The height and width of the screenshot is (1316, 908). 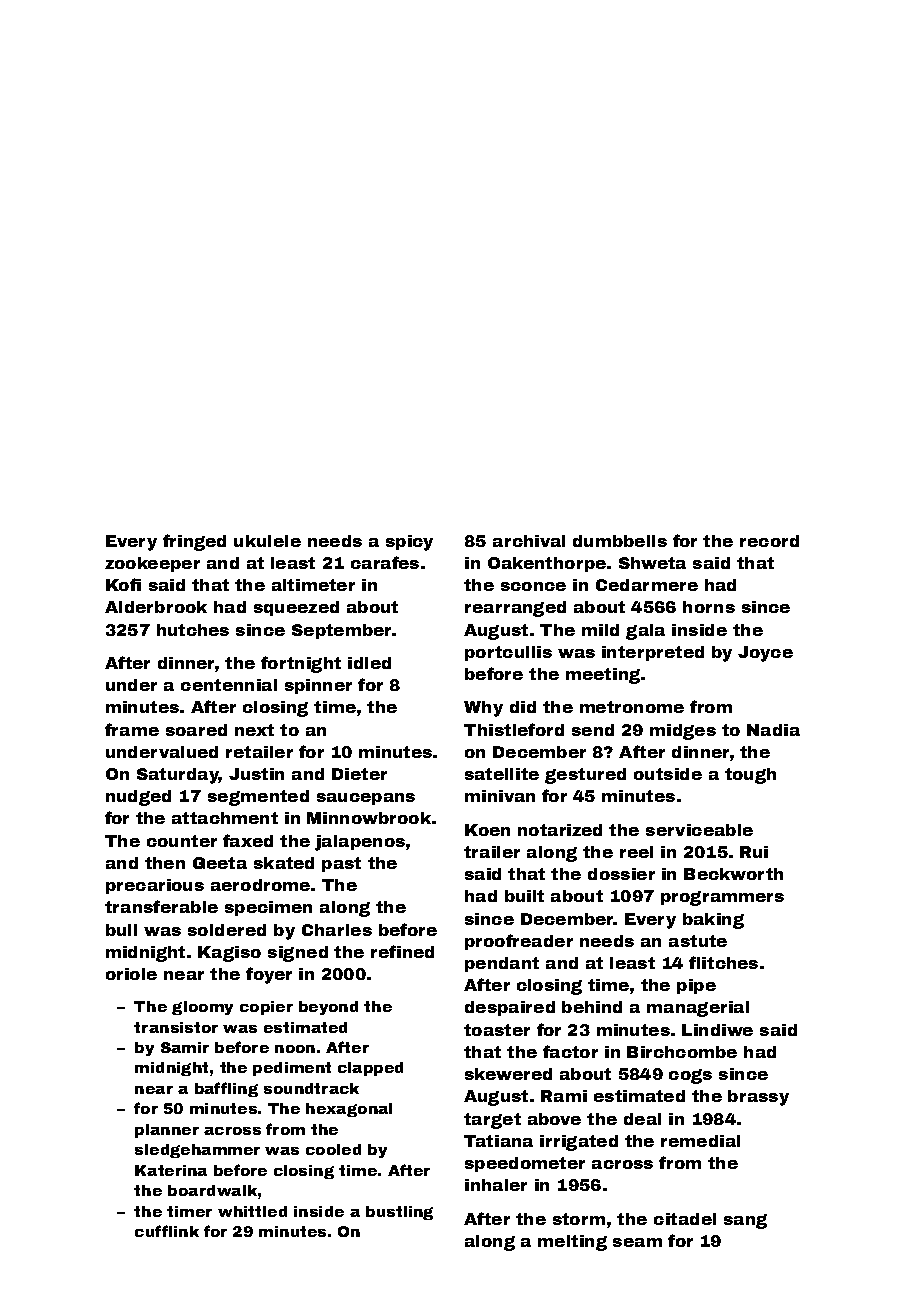 What do you see at coordinates (620, 541) in the screenshot?
I see `dumbbells` at bounding box center [620, 541].
